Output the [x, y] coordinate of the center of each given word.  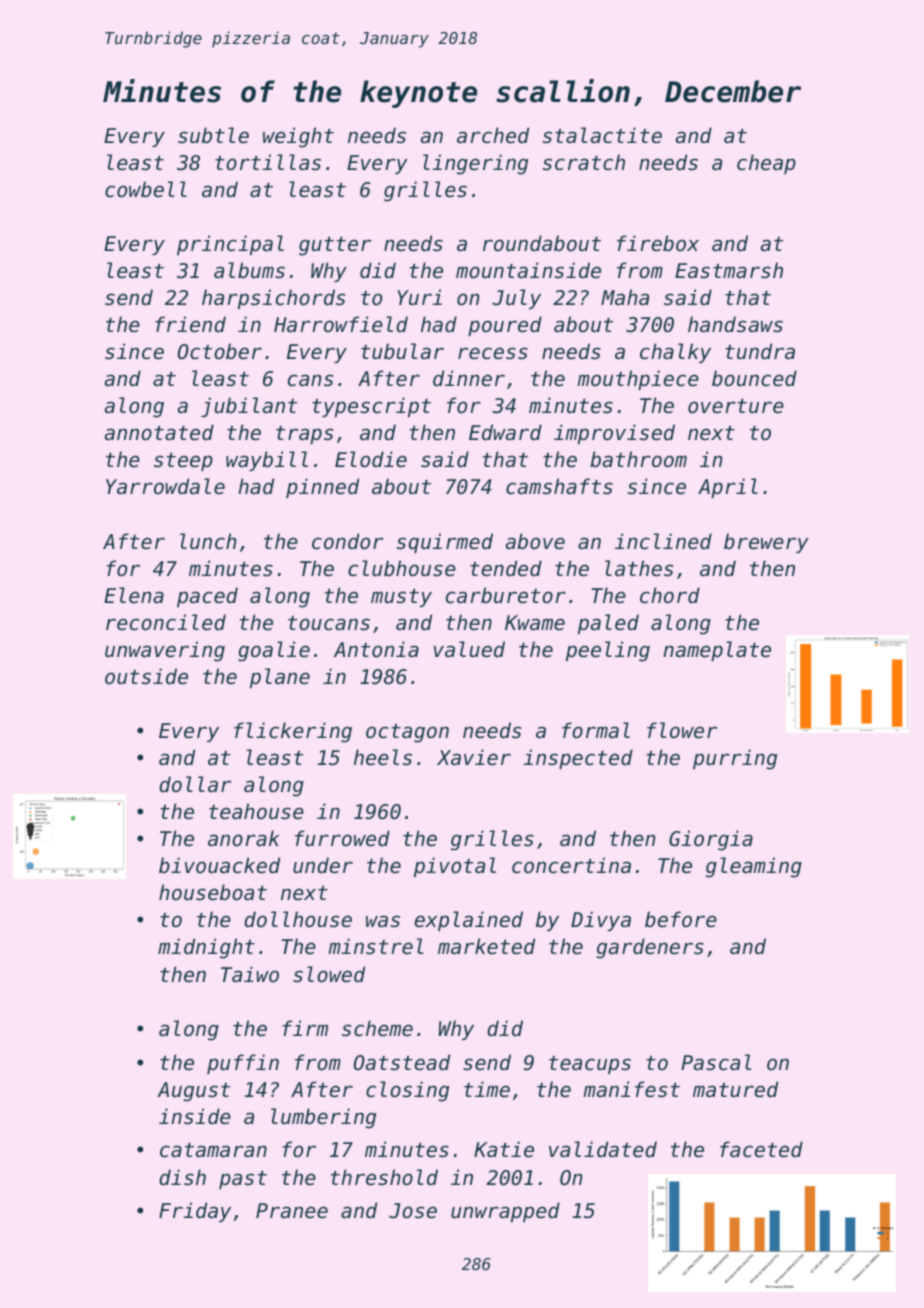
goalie [274, 651]
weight [298, 137]
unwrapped [505, 1212]
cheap [766, 164]
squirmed [445, 543]
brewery [766, 543]
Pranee [292, 1211]
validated [603, 1149]
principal [230, 245]
